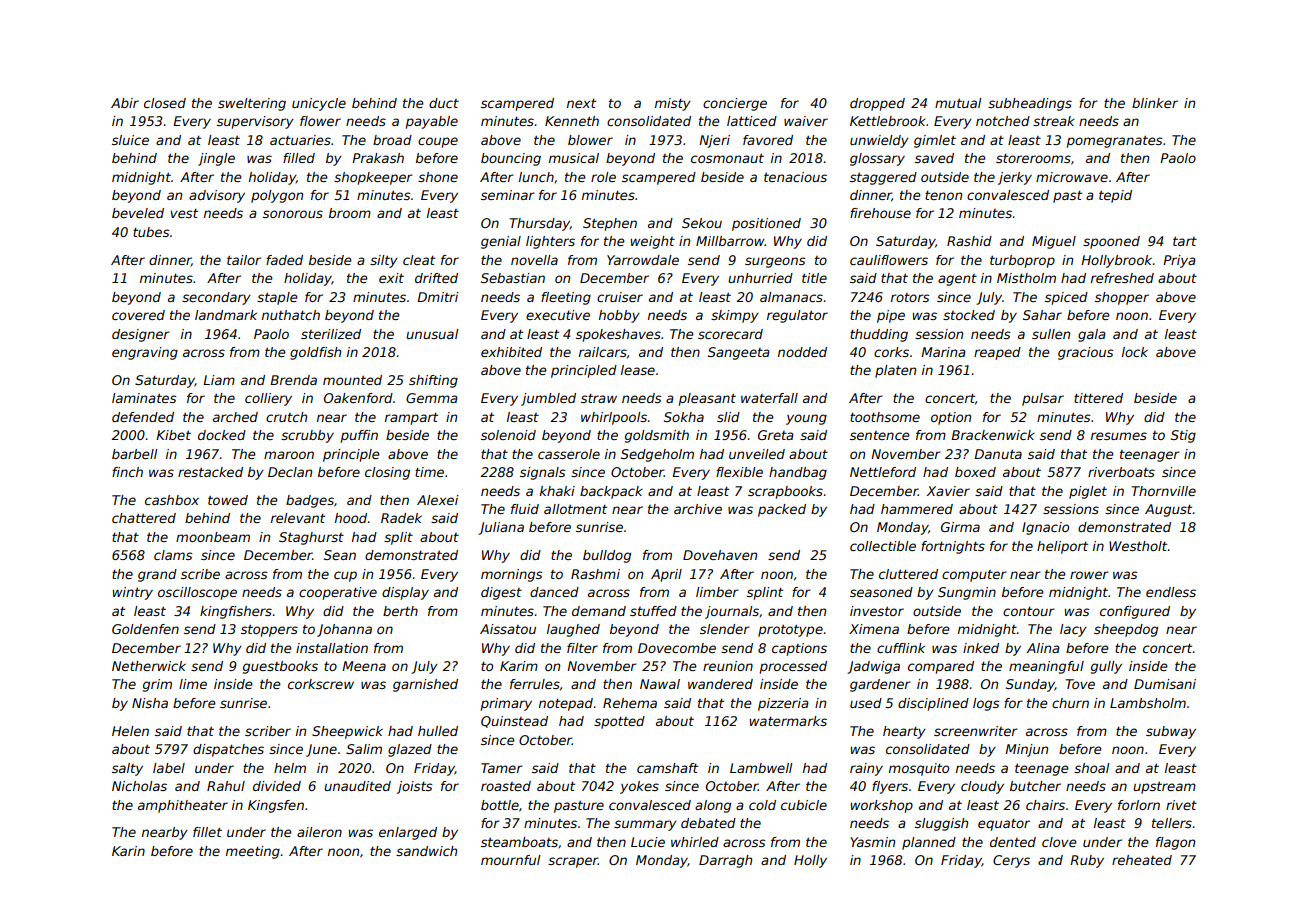  Describe the element at coordinates (540, 224) in the screenshot. I see `Thursday` at that location.
